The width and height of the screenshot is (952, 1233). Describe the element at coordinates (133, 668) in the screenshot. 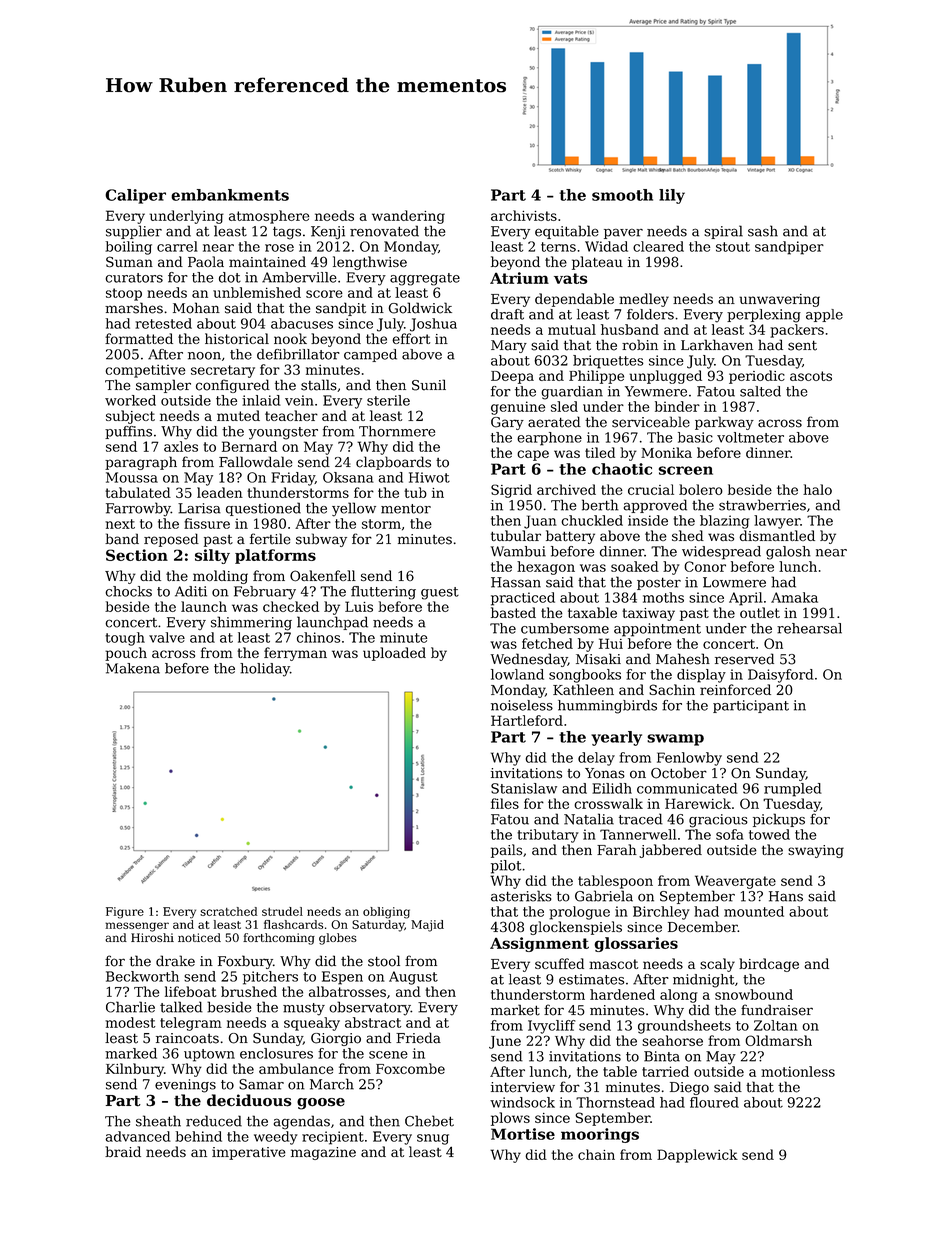

I see `Makena` at that location.
